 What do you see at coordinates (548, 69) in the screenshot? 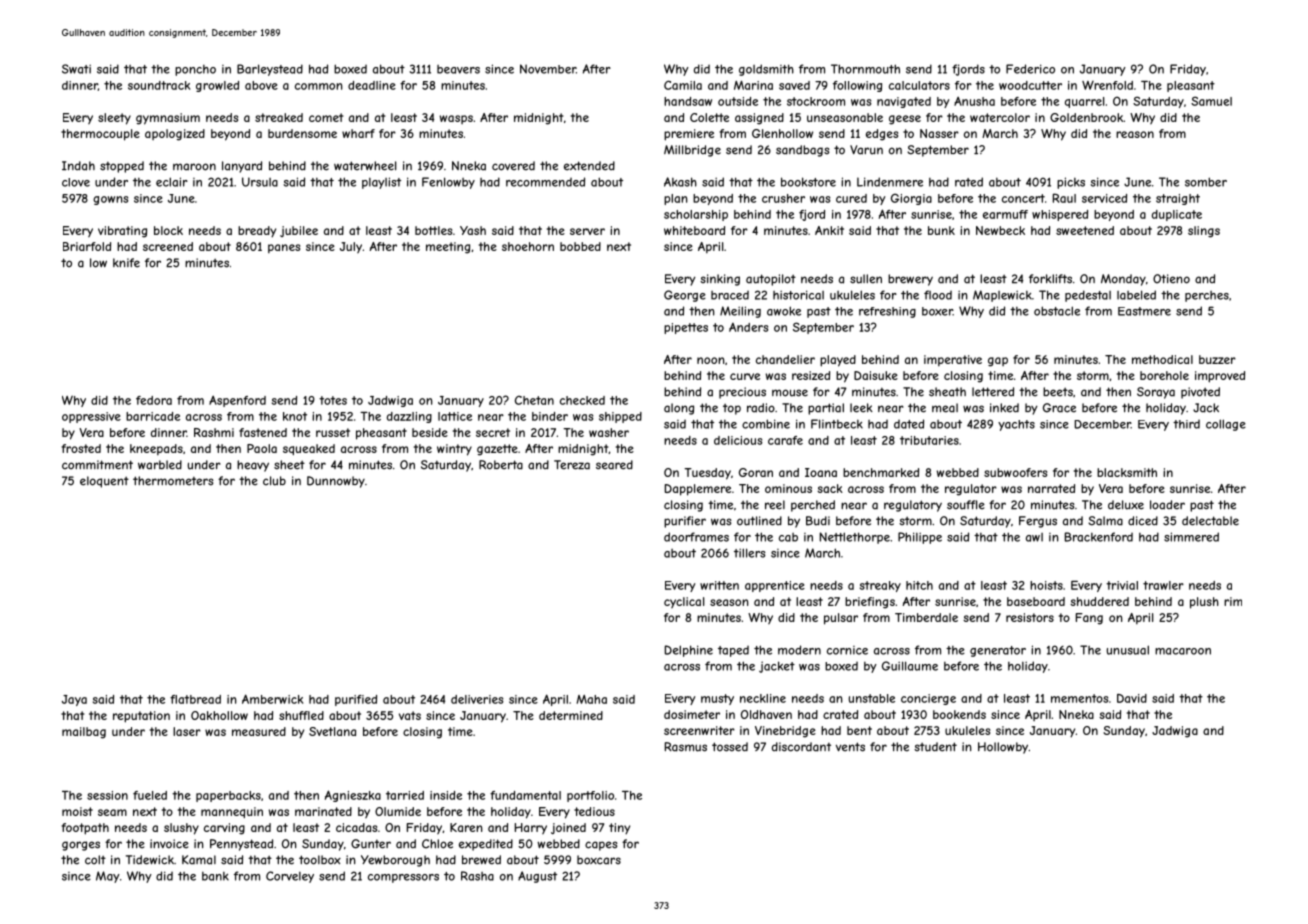
I see `November` at bounding box center [548, 69].
